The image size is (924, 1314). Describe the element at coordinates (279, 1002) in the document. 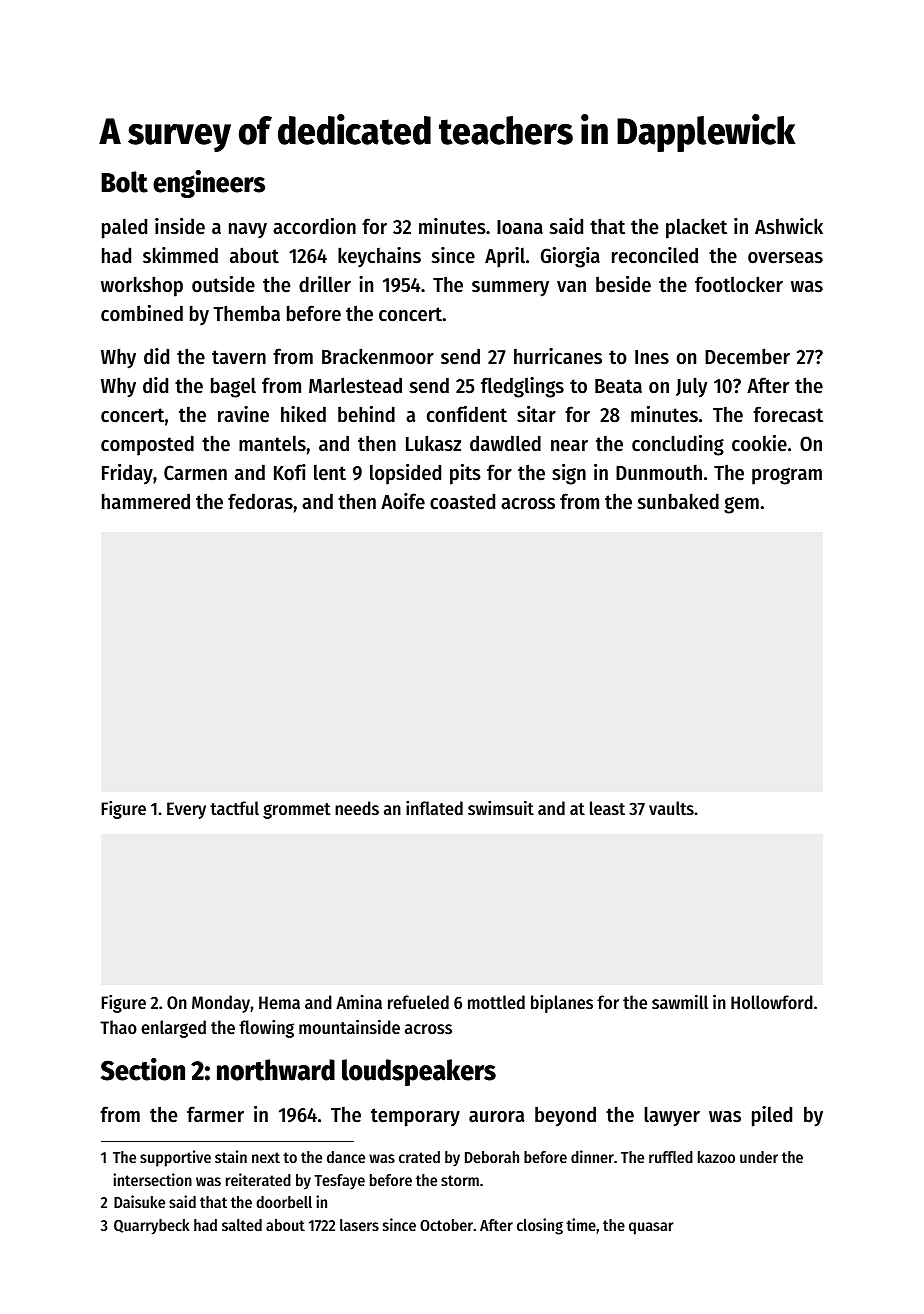

I see `Hema` at that location.
